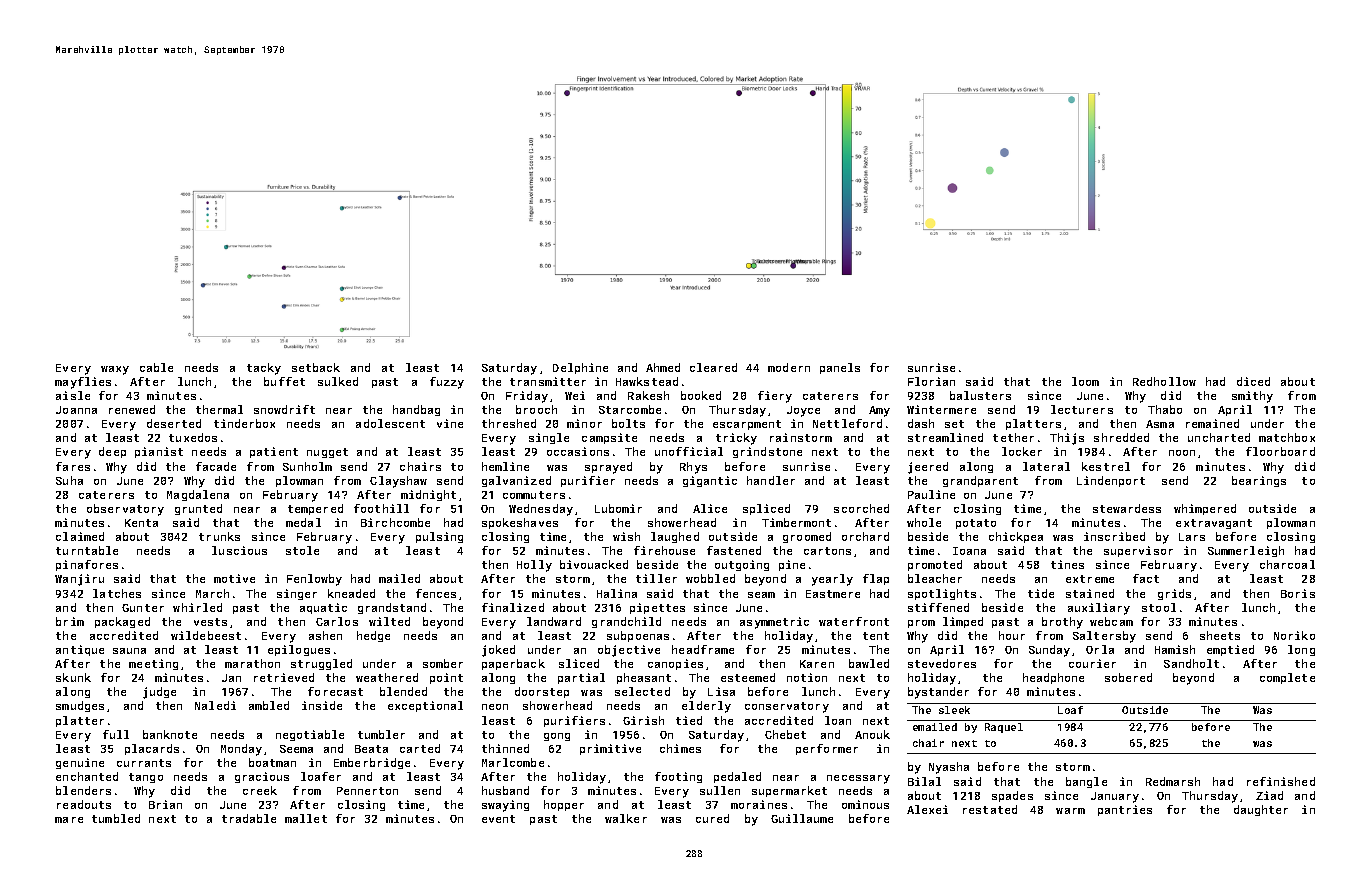  Describe the element at coordinates (1214, 524) in the document. I see `extravagant` at that location.
